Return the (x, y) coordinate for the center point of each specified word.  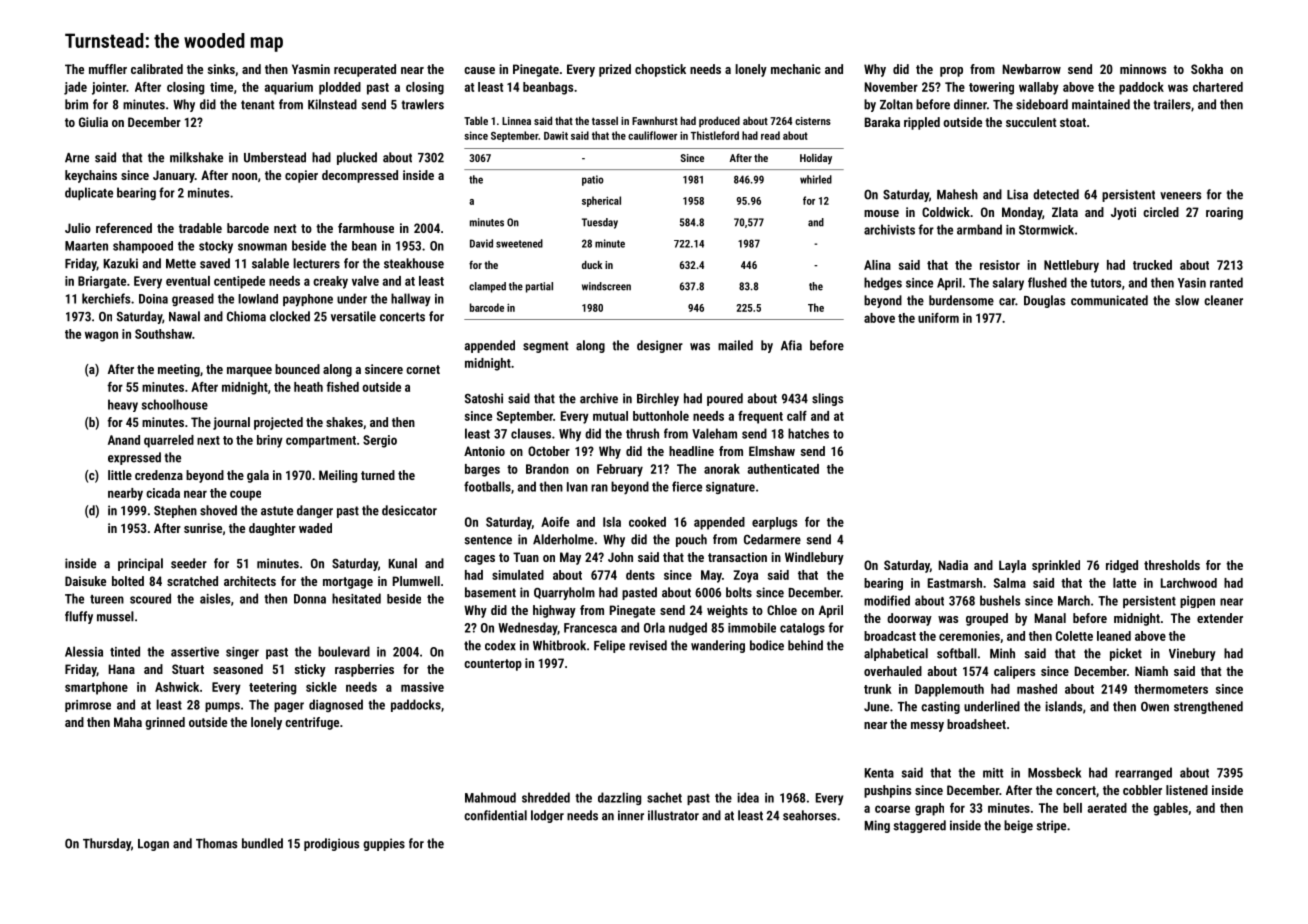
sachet (664, 797)
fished (342, 387)
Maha (128, 722)
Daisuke (85, 581)
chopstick (660, 70)
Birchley (658, 399)
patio (593, 180)
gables (1170, 809)
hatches (808, 433)
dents (640, 575)
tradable (200, 228)
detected (1056, 194)
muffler (108, 69)
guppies (384, 844)
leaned (1114, 636)
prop (951, 72)
